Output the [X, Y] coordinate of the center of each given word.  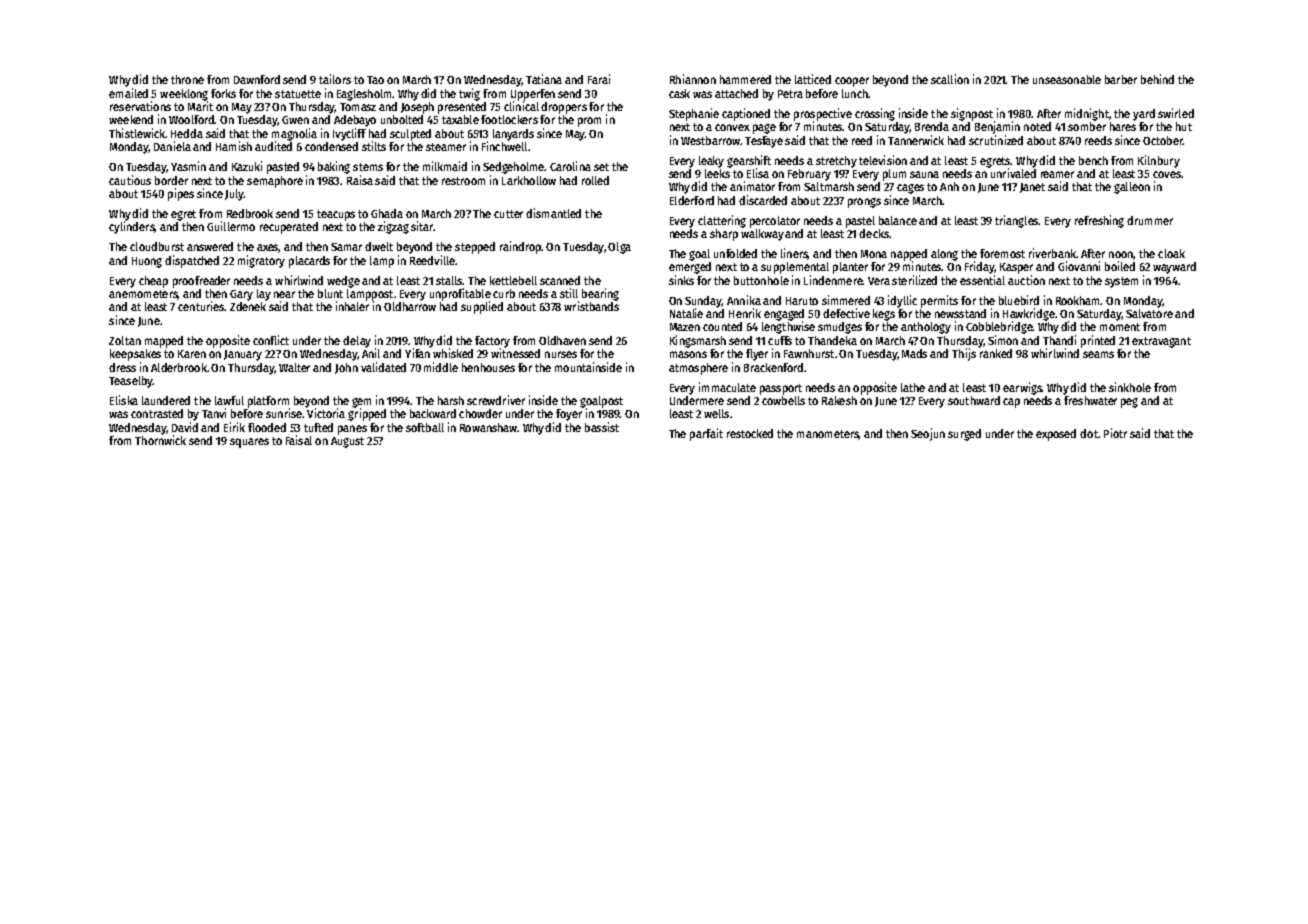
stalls [449, 280]
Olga [619, 248]
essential [982, 280]
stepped [475, 248]
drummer [1150, 220]
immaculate [727, 387]
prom [589, 122]
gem [361, 403]
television [883, 160]
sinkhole [1130, 387]
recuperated [289, 228]
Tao [375, 80]
